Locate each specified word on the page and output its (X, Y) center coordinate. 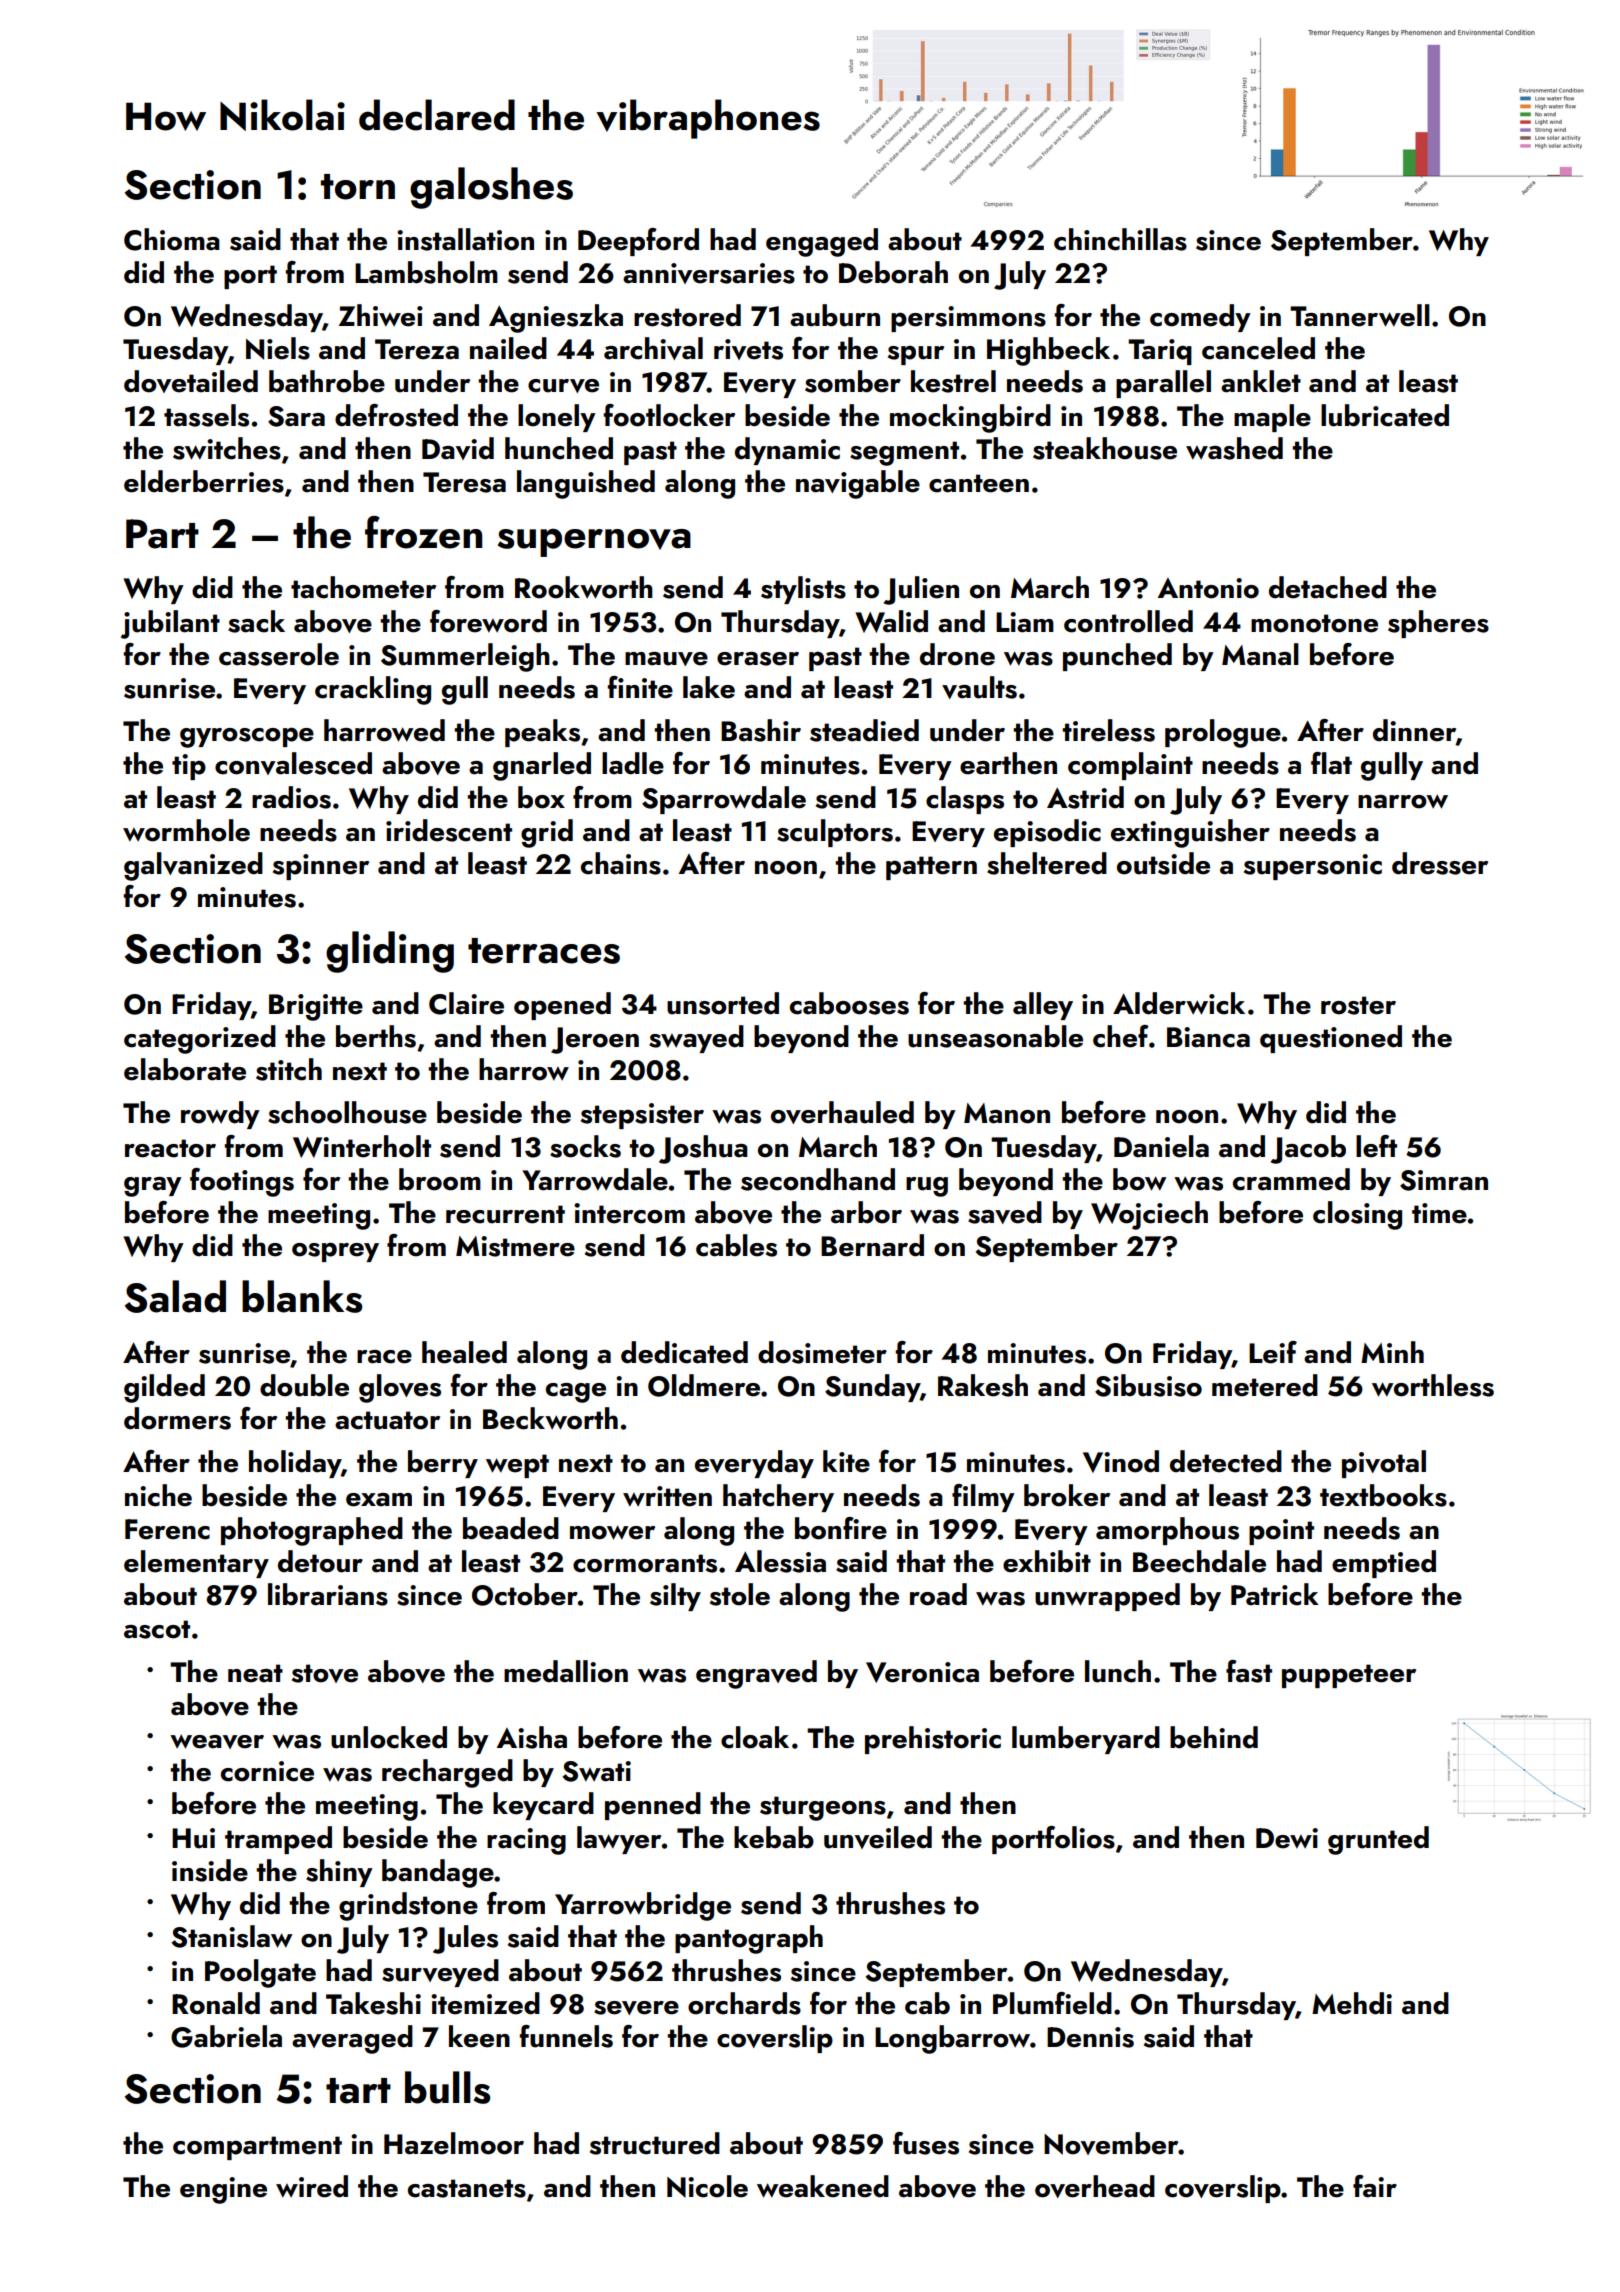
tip (189, 767)
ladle (633, 763)
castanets (467, 2188)
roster (1358, 1005)
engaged (822, 242)
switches (227, 448)
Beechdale (1199, 1561)
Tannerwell (1360, 315)
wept (517, 1466)
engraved (756, 1674)
